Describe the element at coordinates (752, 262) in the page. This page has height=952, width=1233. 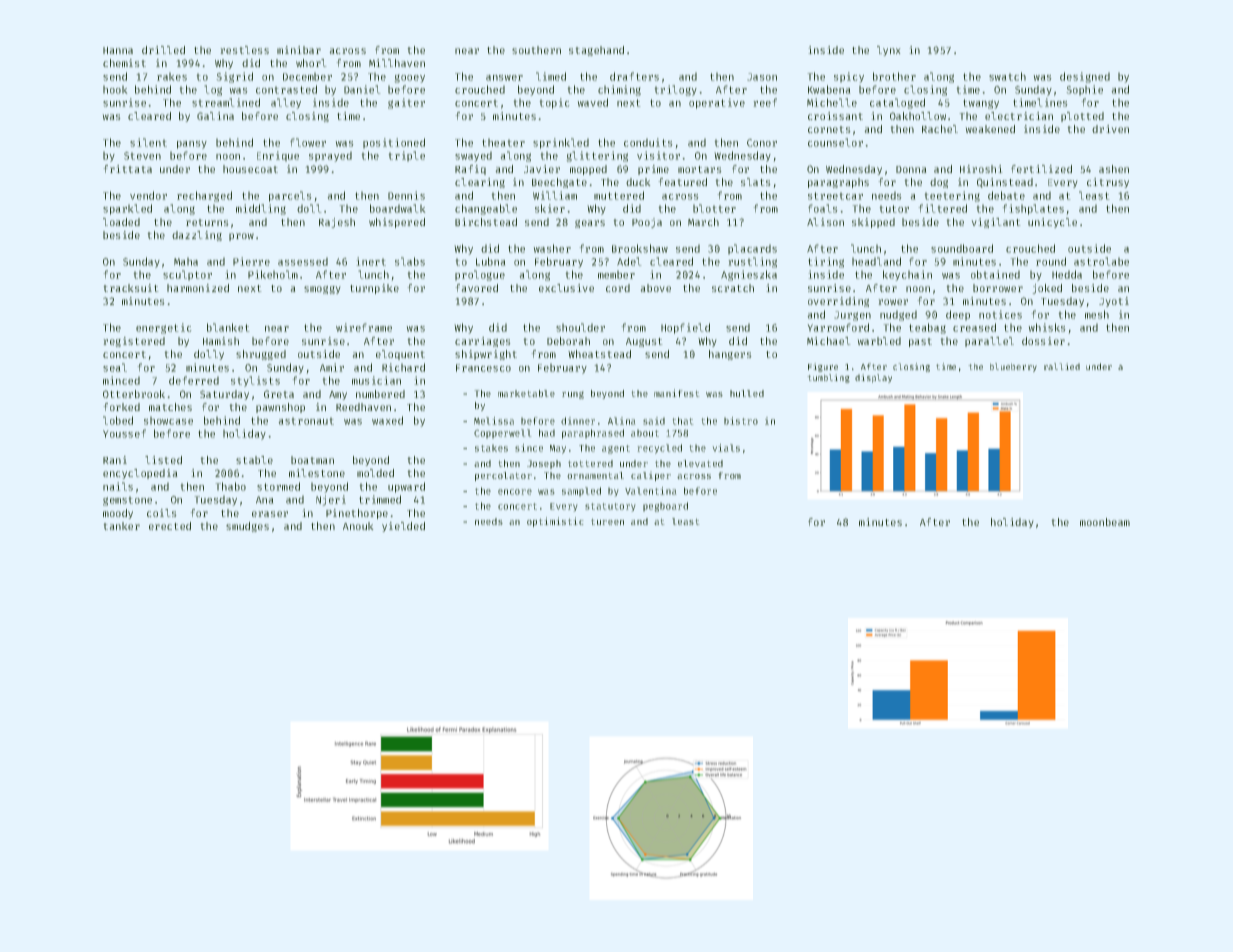
I see `rustling` at that location.
